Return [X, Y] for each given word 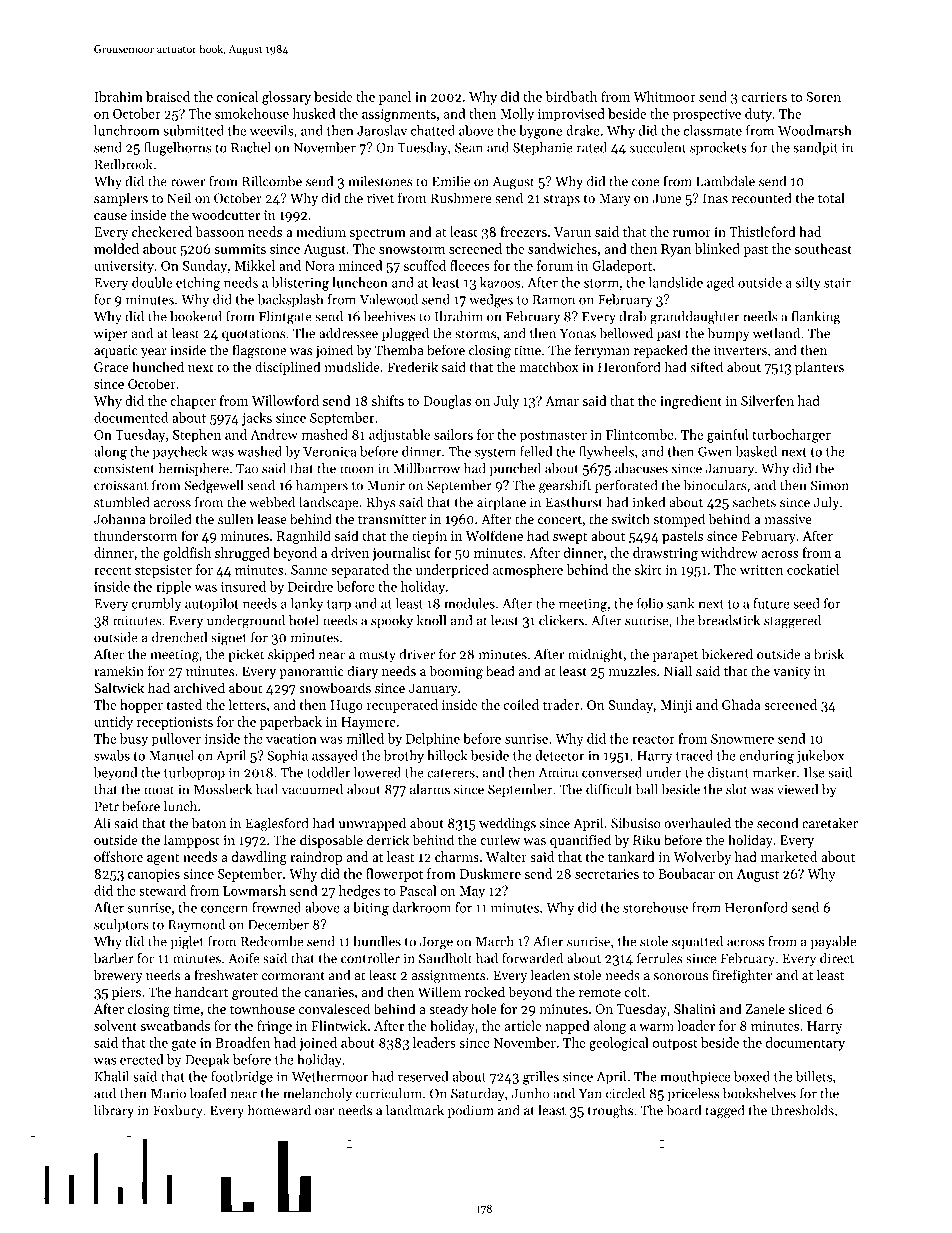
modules [469, 603]
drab [632, 316]
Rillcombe [272, 181]
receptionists [175, 723]
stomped [679, 520]
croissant [121, 485]
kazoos [500, 282]
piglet [187, 943]
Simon [830, 485]
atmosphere [528, 571]
